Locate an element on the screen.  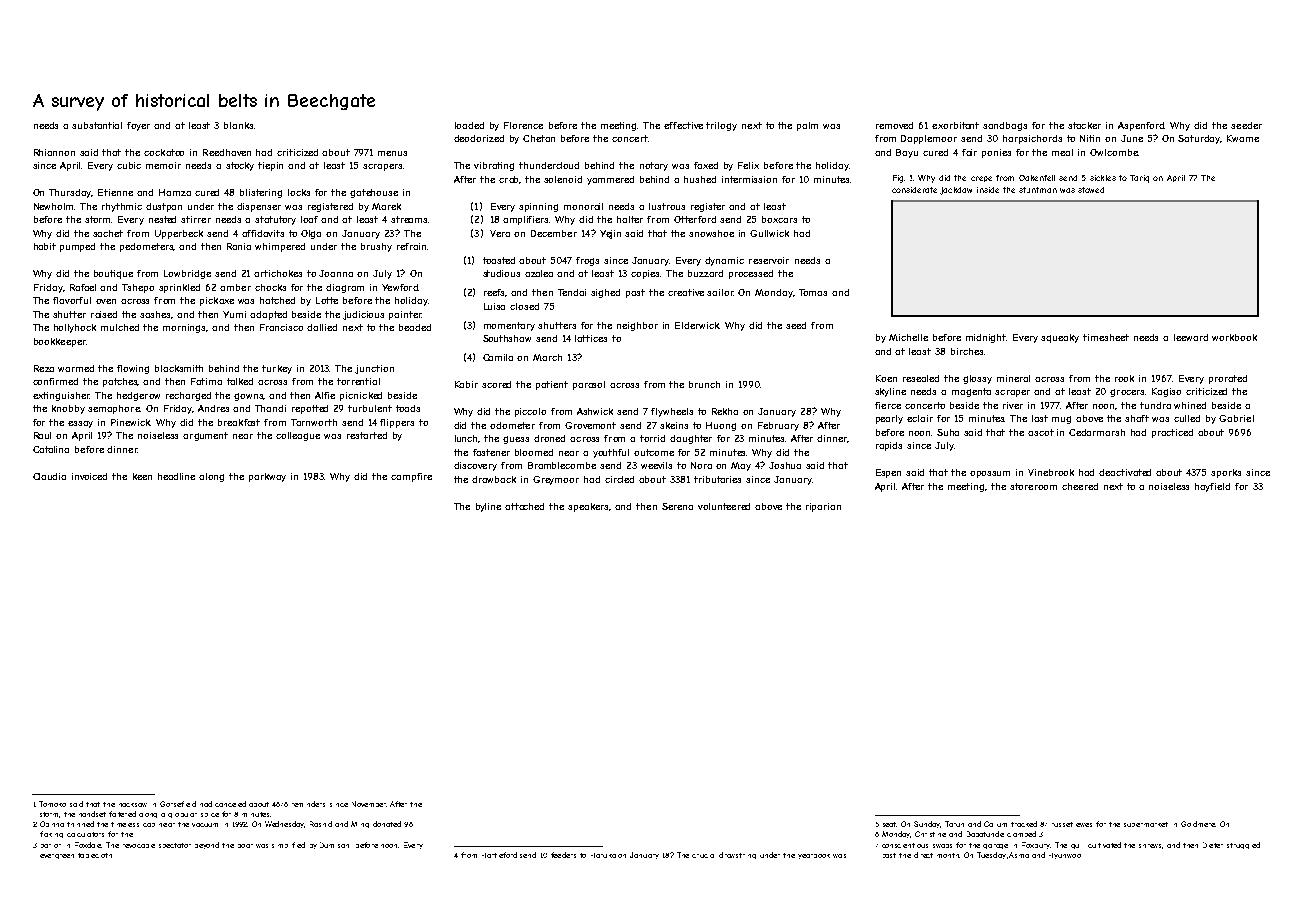
loaded is located at coordinates (469, 125).
